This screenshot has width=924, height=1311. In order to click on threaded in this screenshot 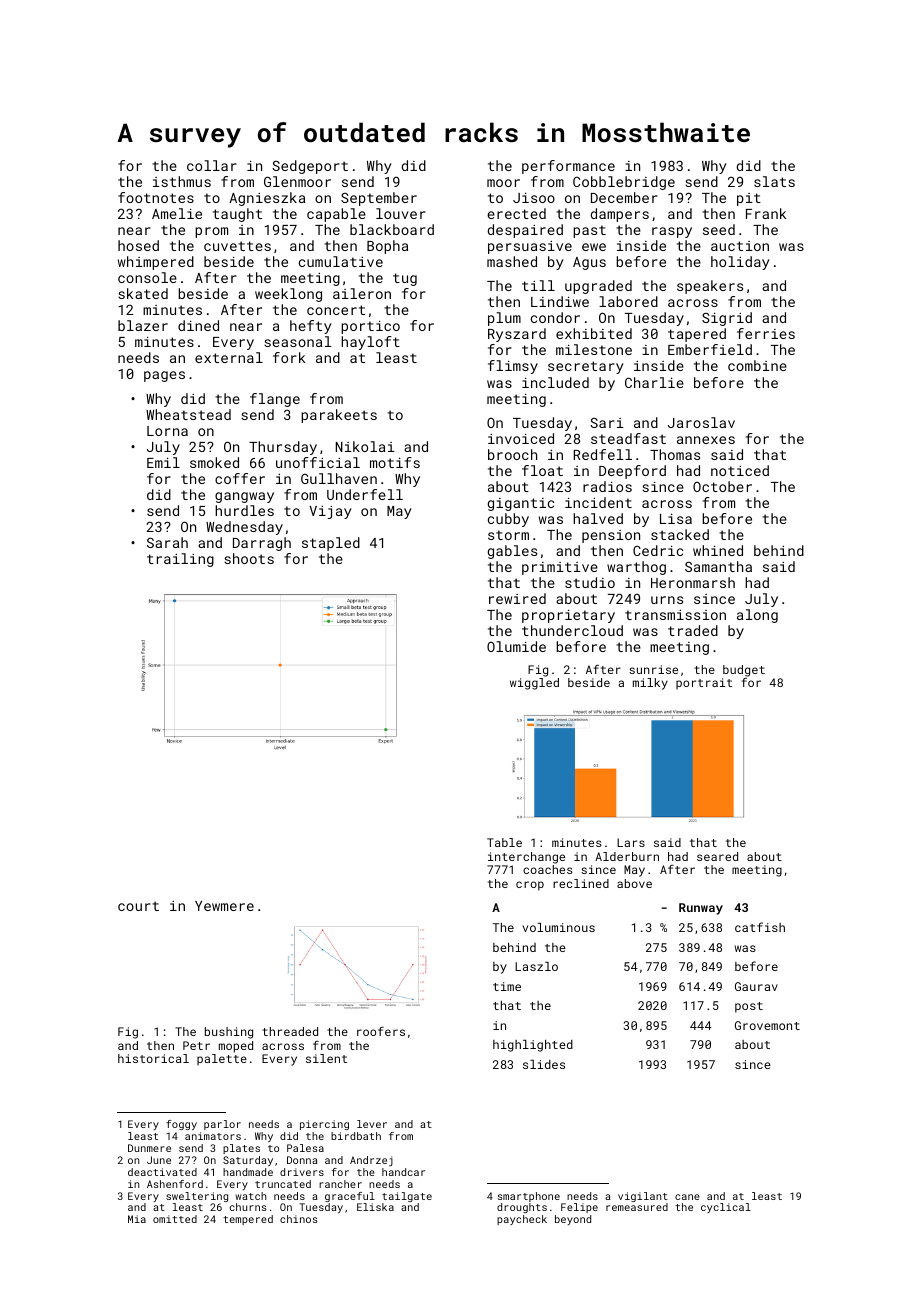, I will do `click(290, 1031)`.
